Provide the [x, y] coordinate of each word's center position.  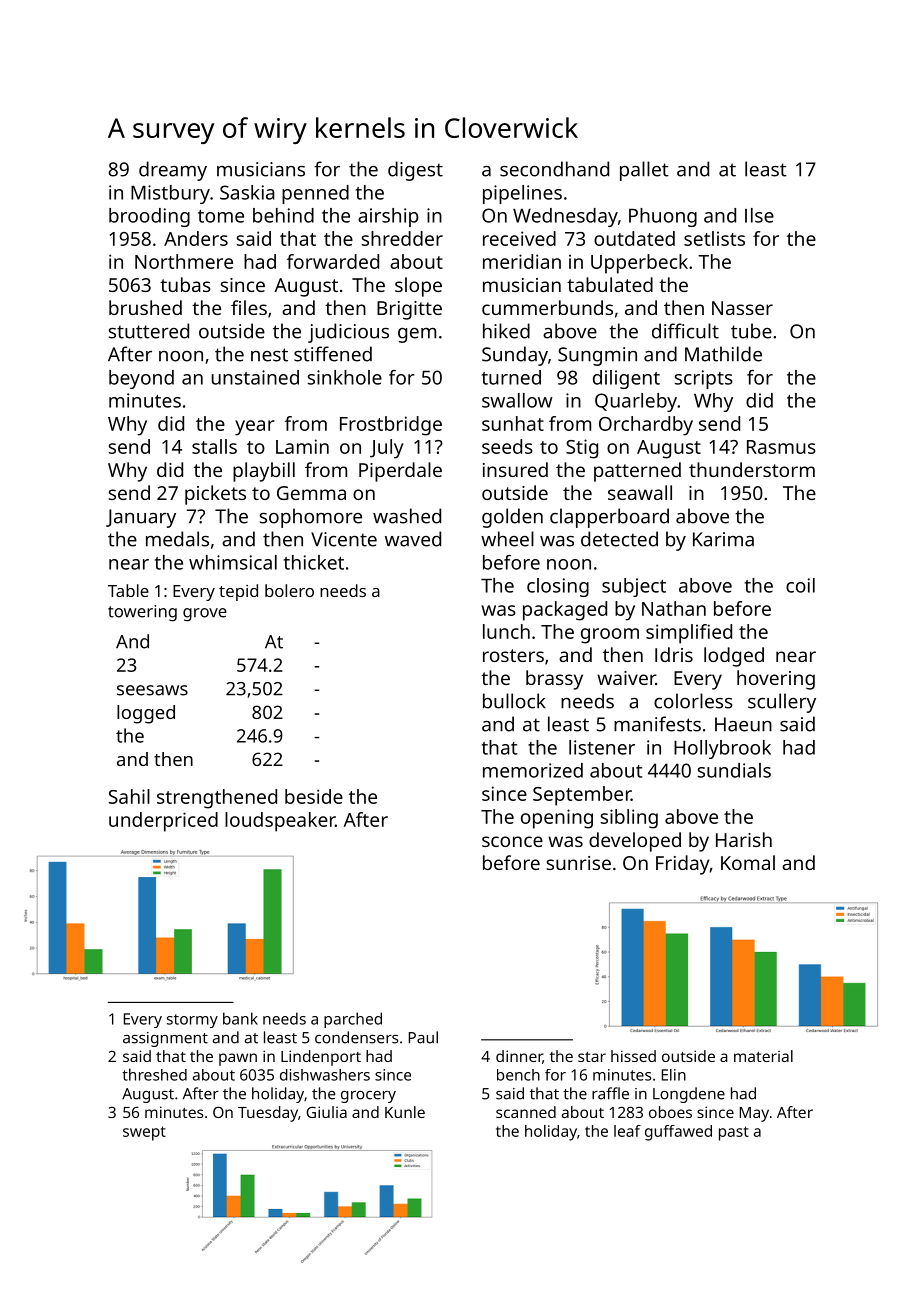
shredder [402, 238]
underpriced [163, 822]
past [734, 1133]
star [592, 1057]
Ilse [759, 215]
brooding [149, 217]
